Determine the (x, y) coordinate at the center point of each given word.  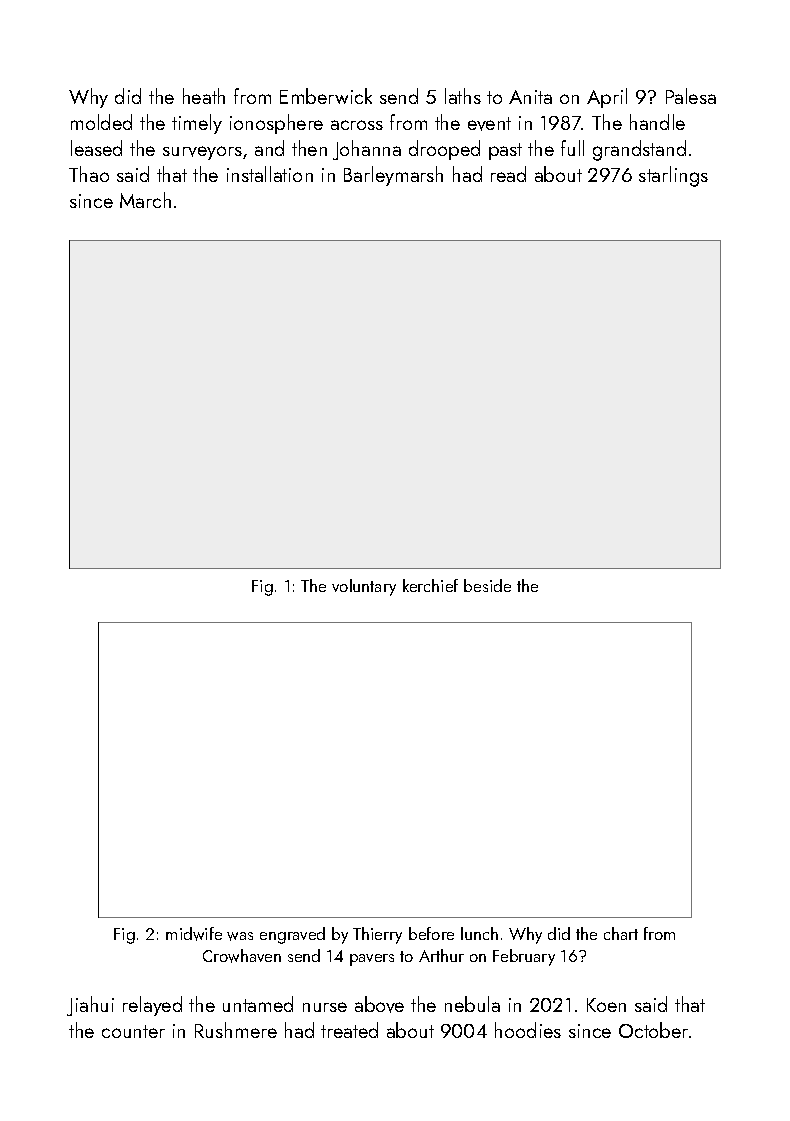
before (431, 933)
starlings (673, 176)
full (572, 148)
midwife (194, 934)
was (240, 936)
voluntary (364, 587)
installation (270, 174)
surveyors (202, 153)
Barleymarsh (393, 176)
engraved (292, 935)
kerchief (430, 585)
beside (487, 585)
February (524, 957)
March (145, 200)
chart (621, 933)
